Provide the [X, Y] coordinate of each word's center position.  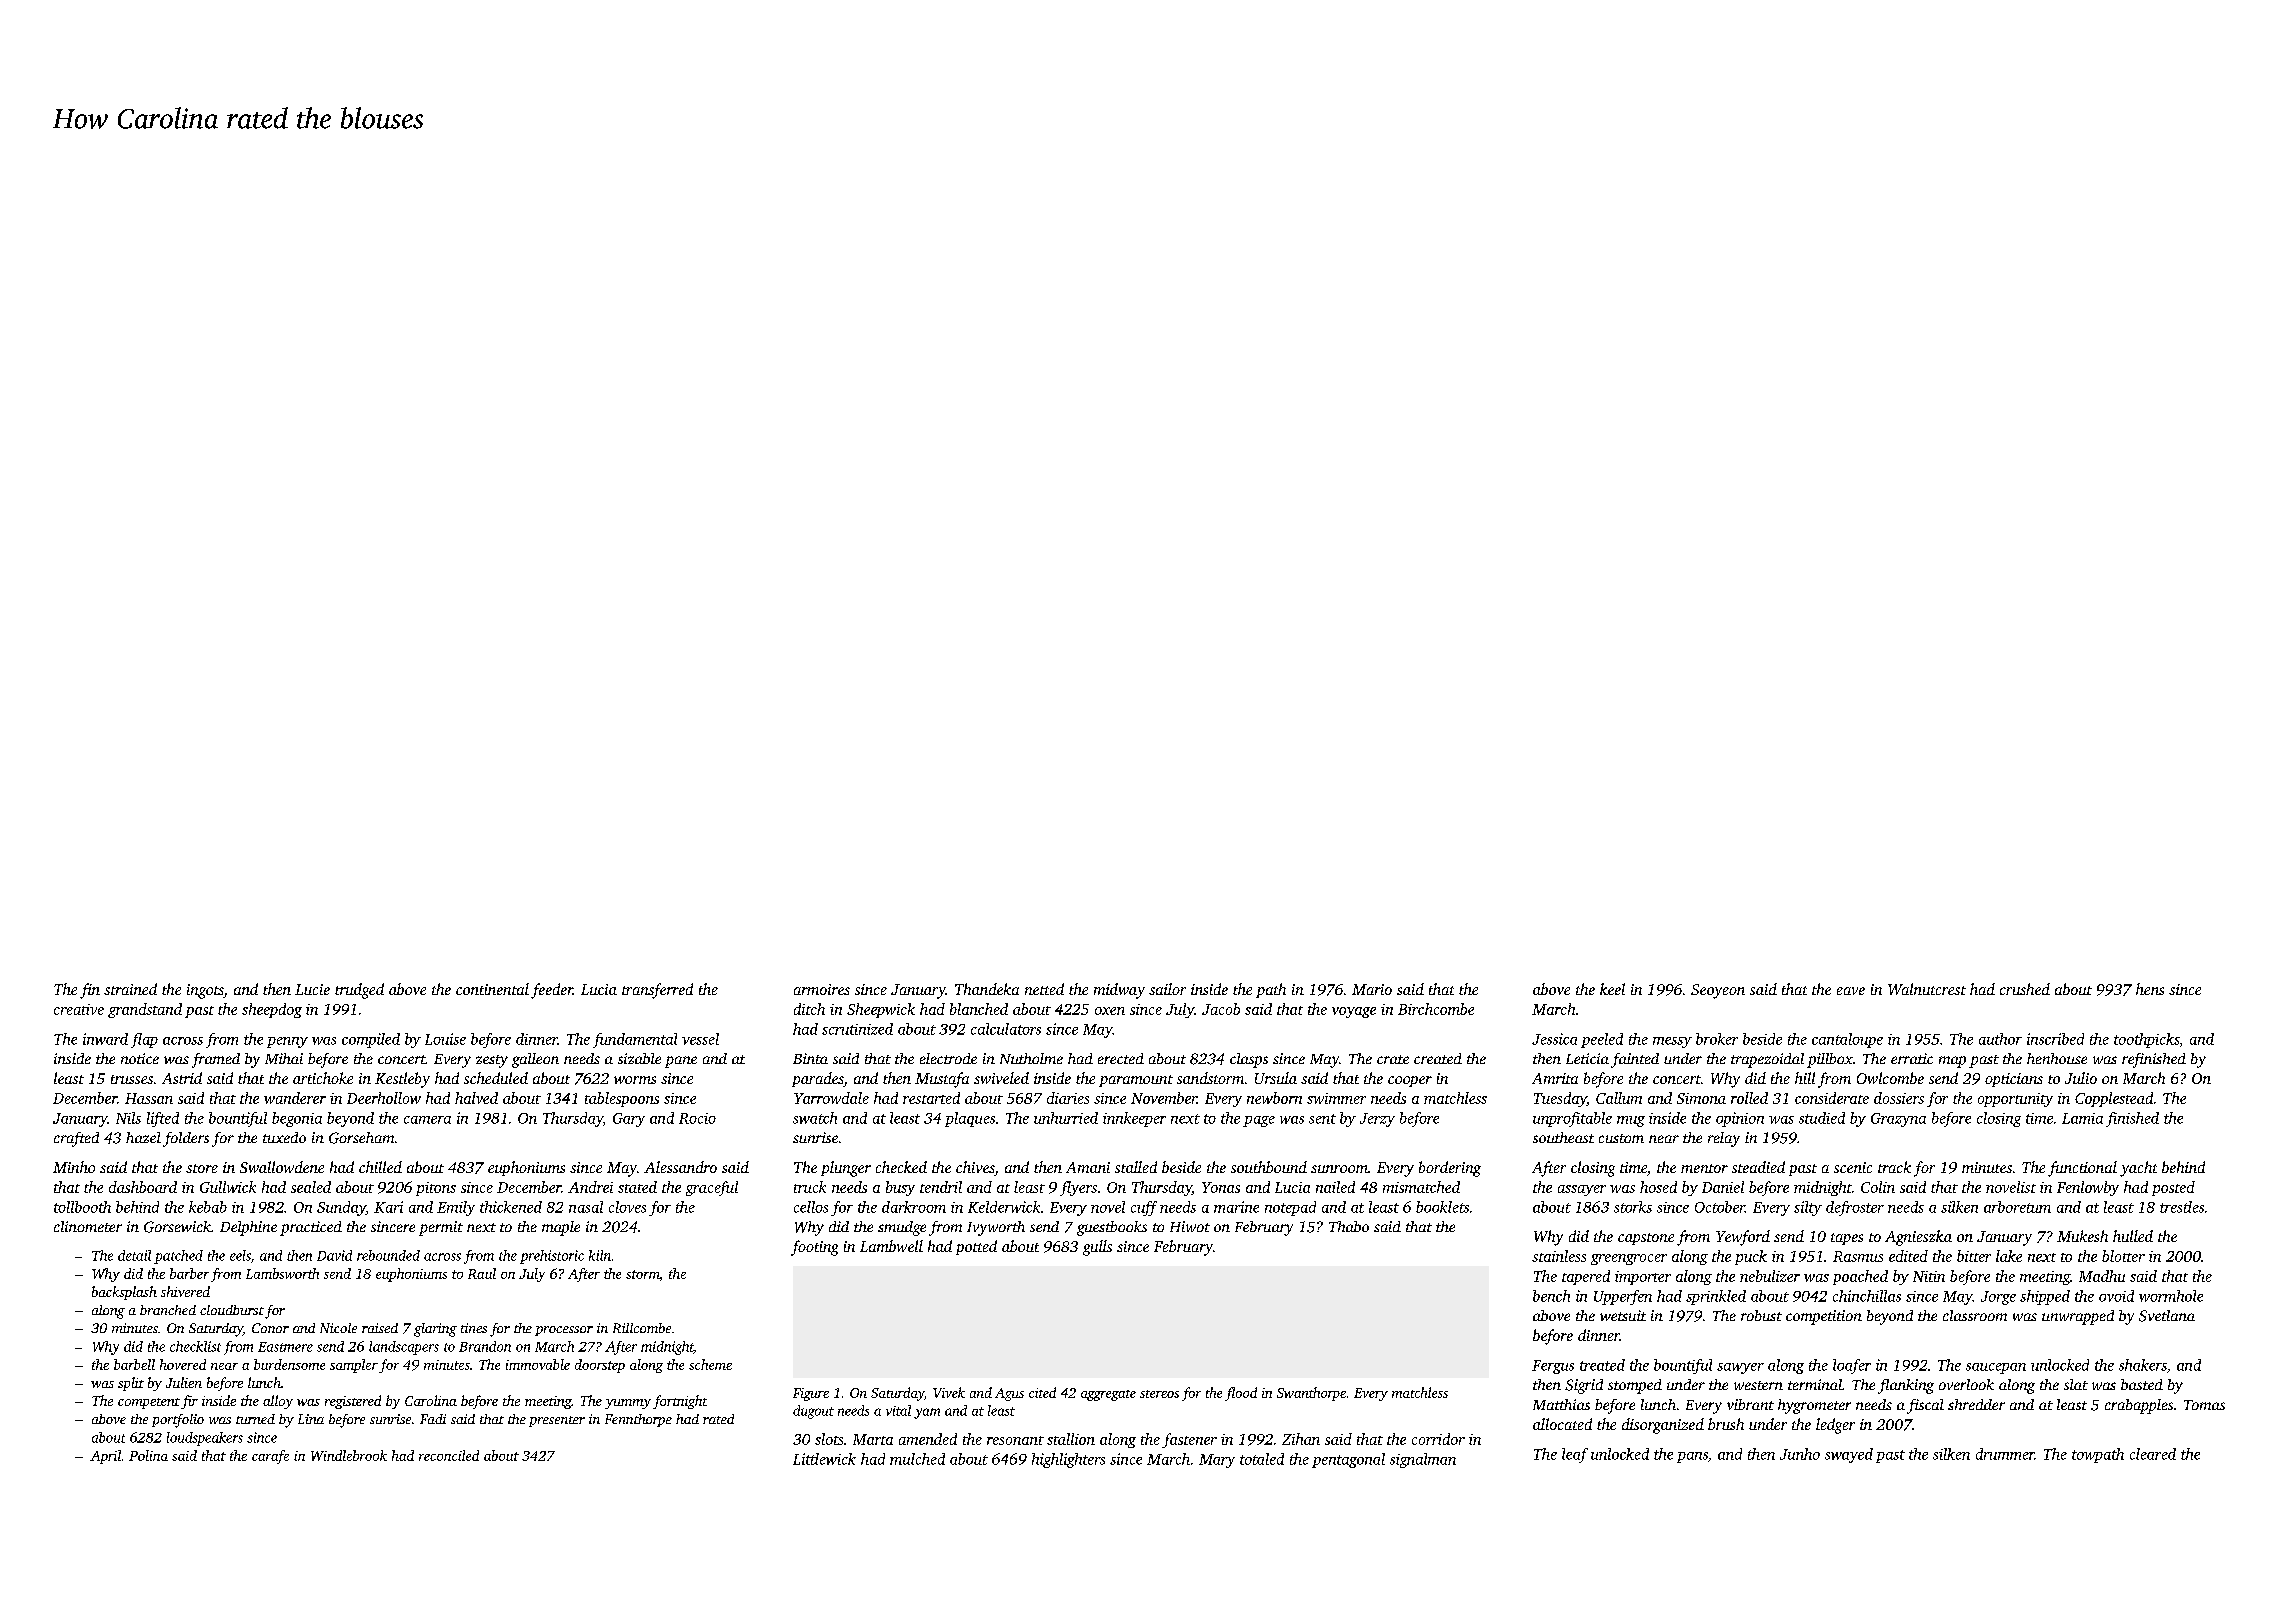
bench [1551, 1296]
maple [561, 1228]
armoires [822, 989]
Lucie [312, 989]
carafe [270, 1457]
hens [2150, 989]
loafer [1852, 1366]
